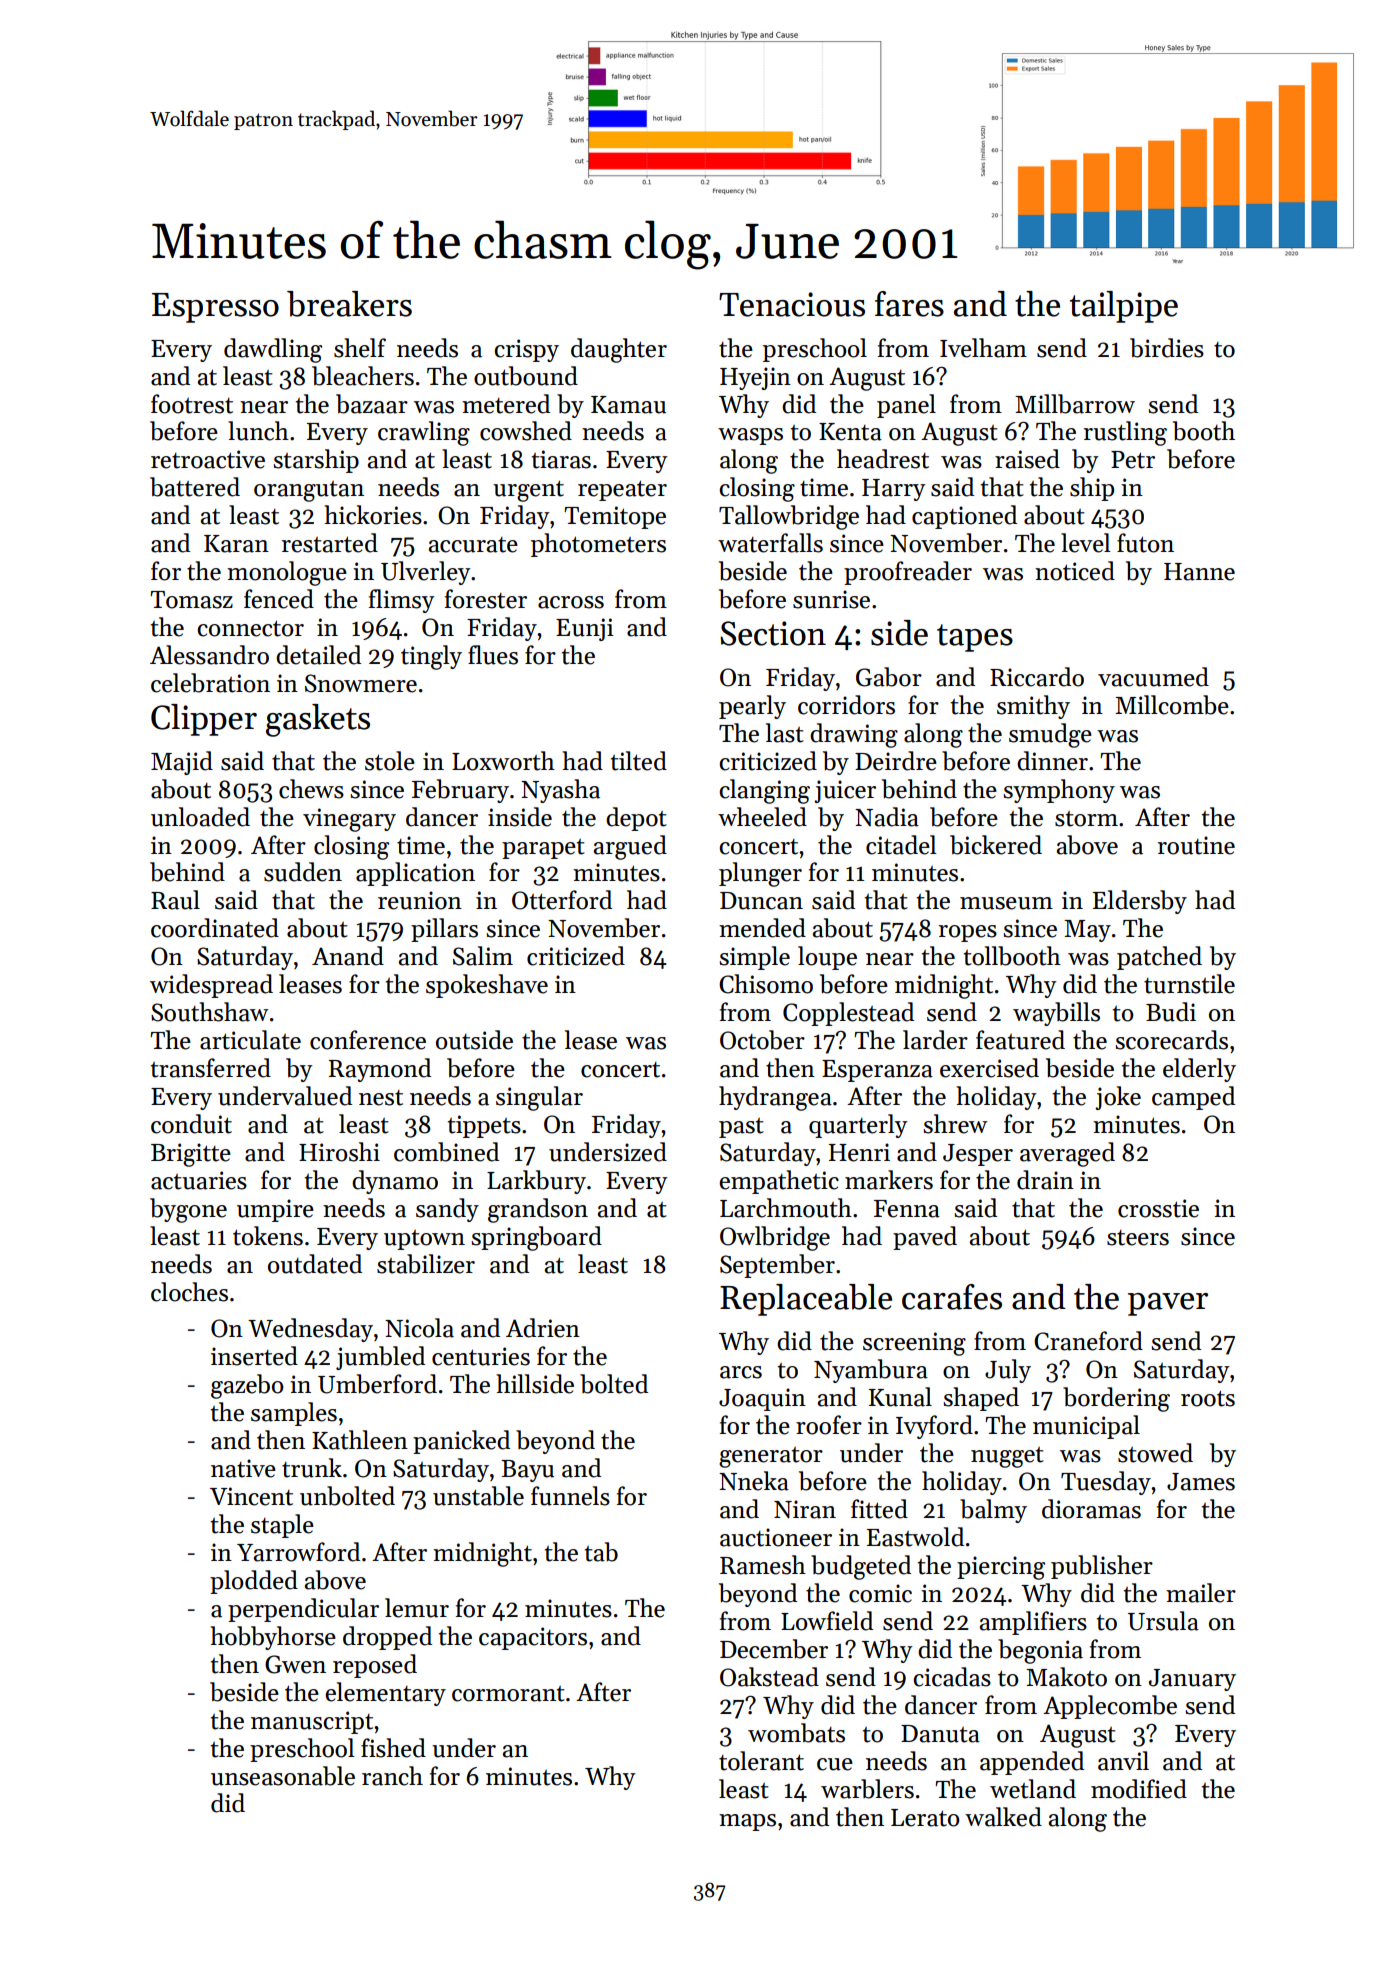  What do you see at coordinates (1158, 1208) in the document?
I see `crosstie` at bounding box center [1158, 1208].
